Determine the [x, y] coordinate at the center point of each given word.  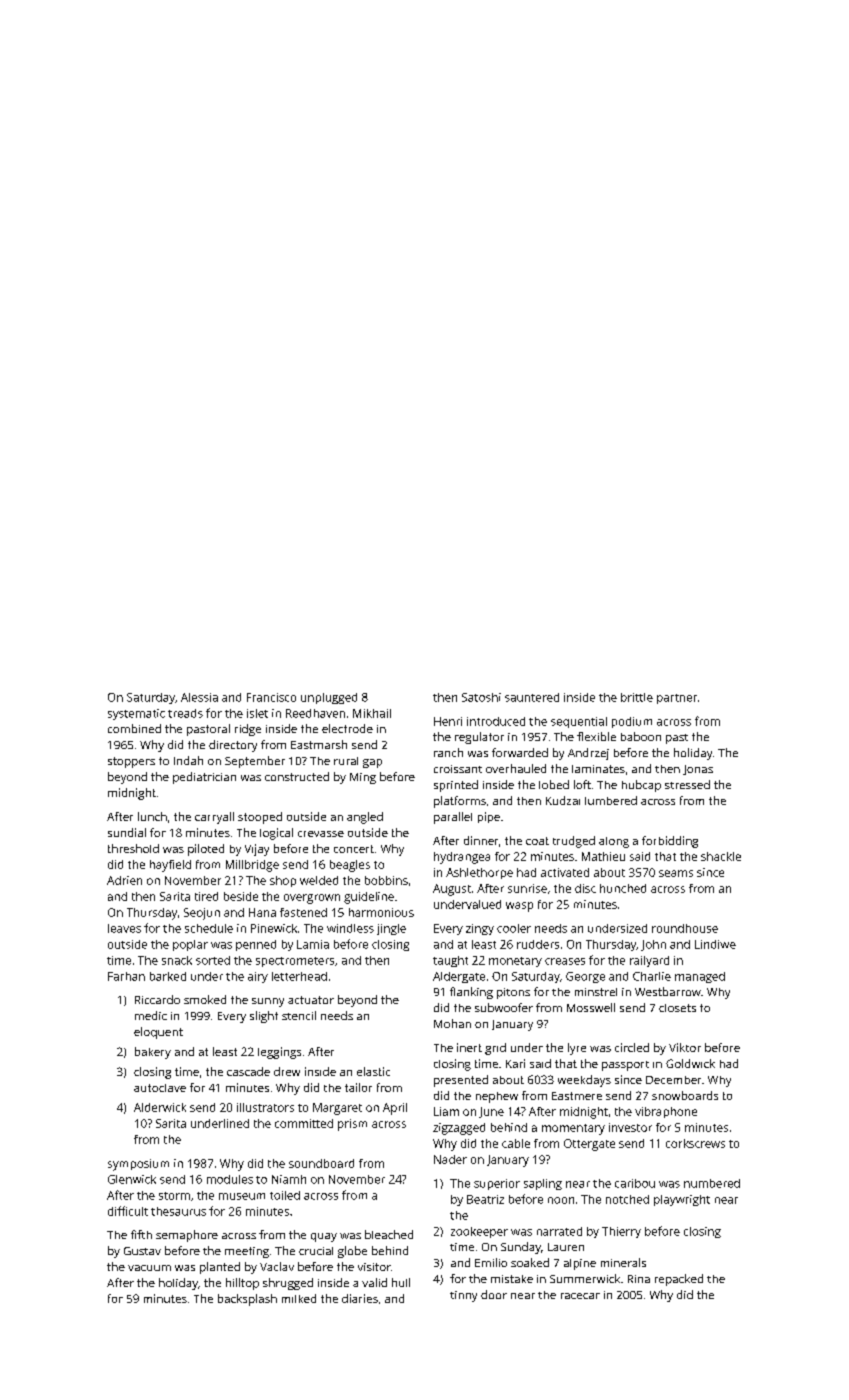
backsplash [247, 1300]
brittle [637, 697]
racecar [580, 1296]
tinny [463, 1296]
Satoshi [481, 697]
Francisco [271, 697]
